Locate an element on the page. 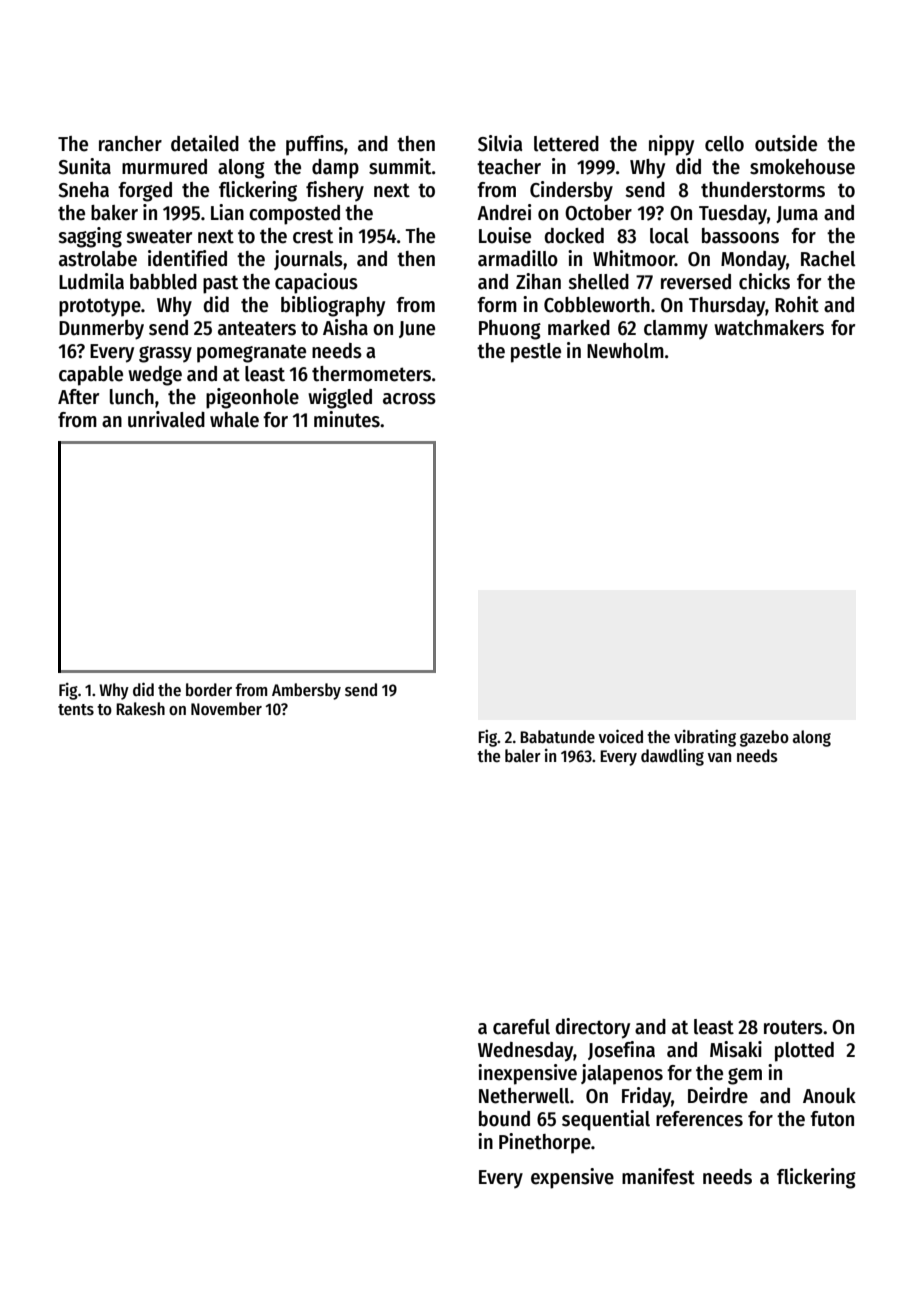 Image resolution: width=914 pixels, height=1297 pixels. Ambersby is located at coordinates (306, 691).
